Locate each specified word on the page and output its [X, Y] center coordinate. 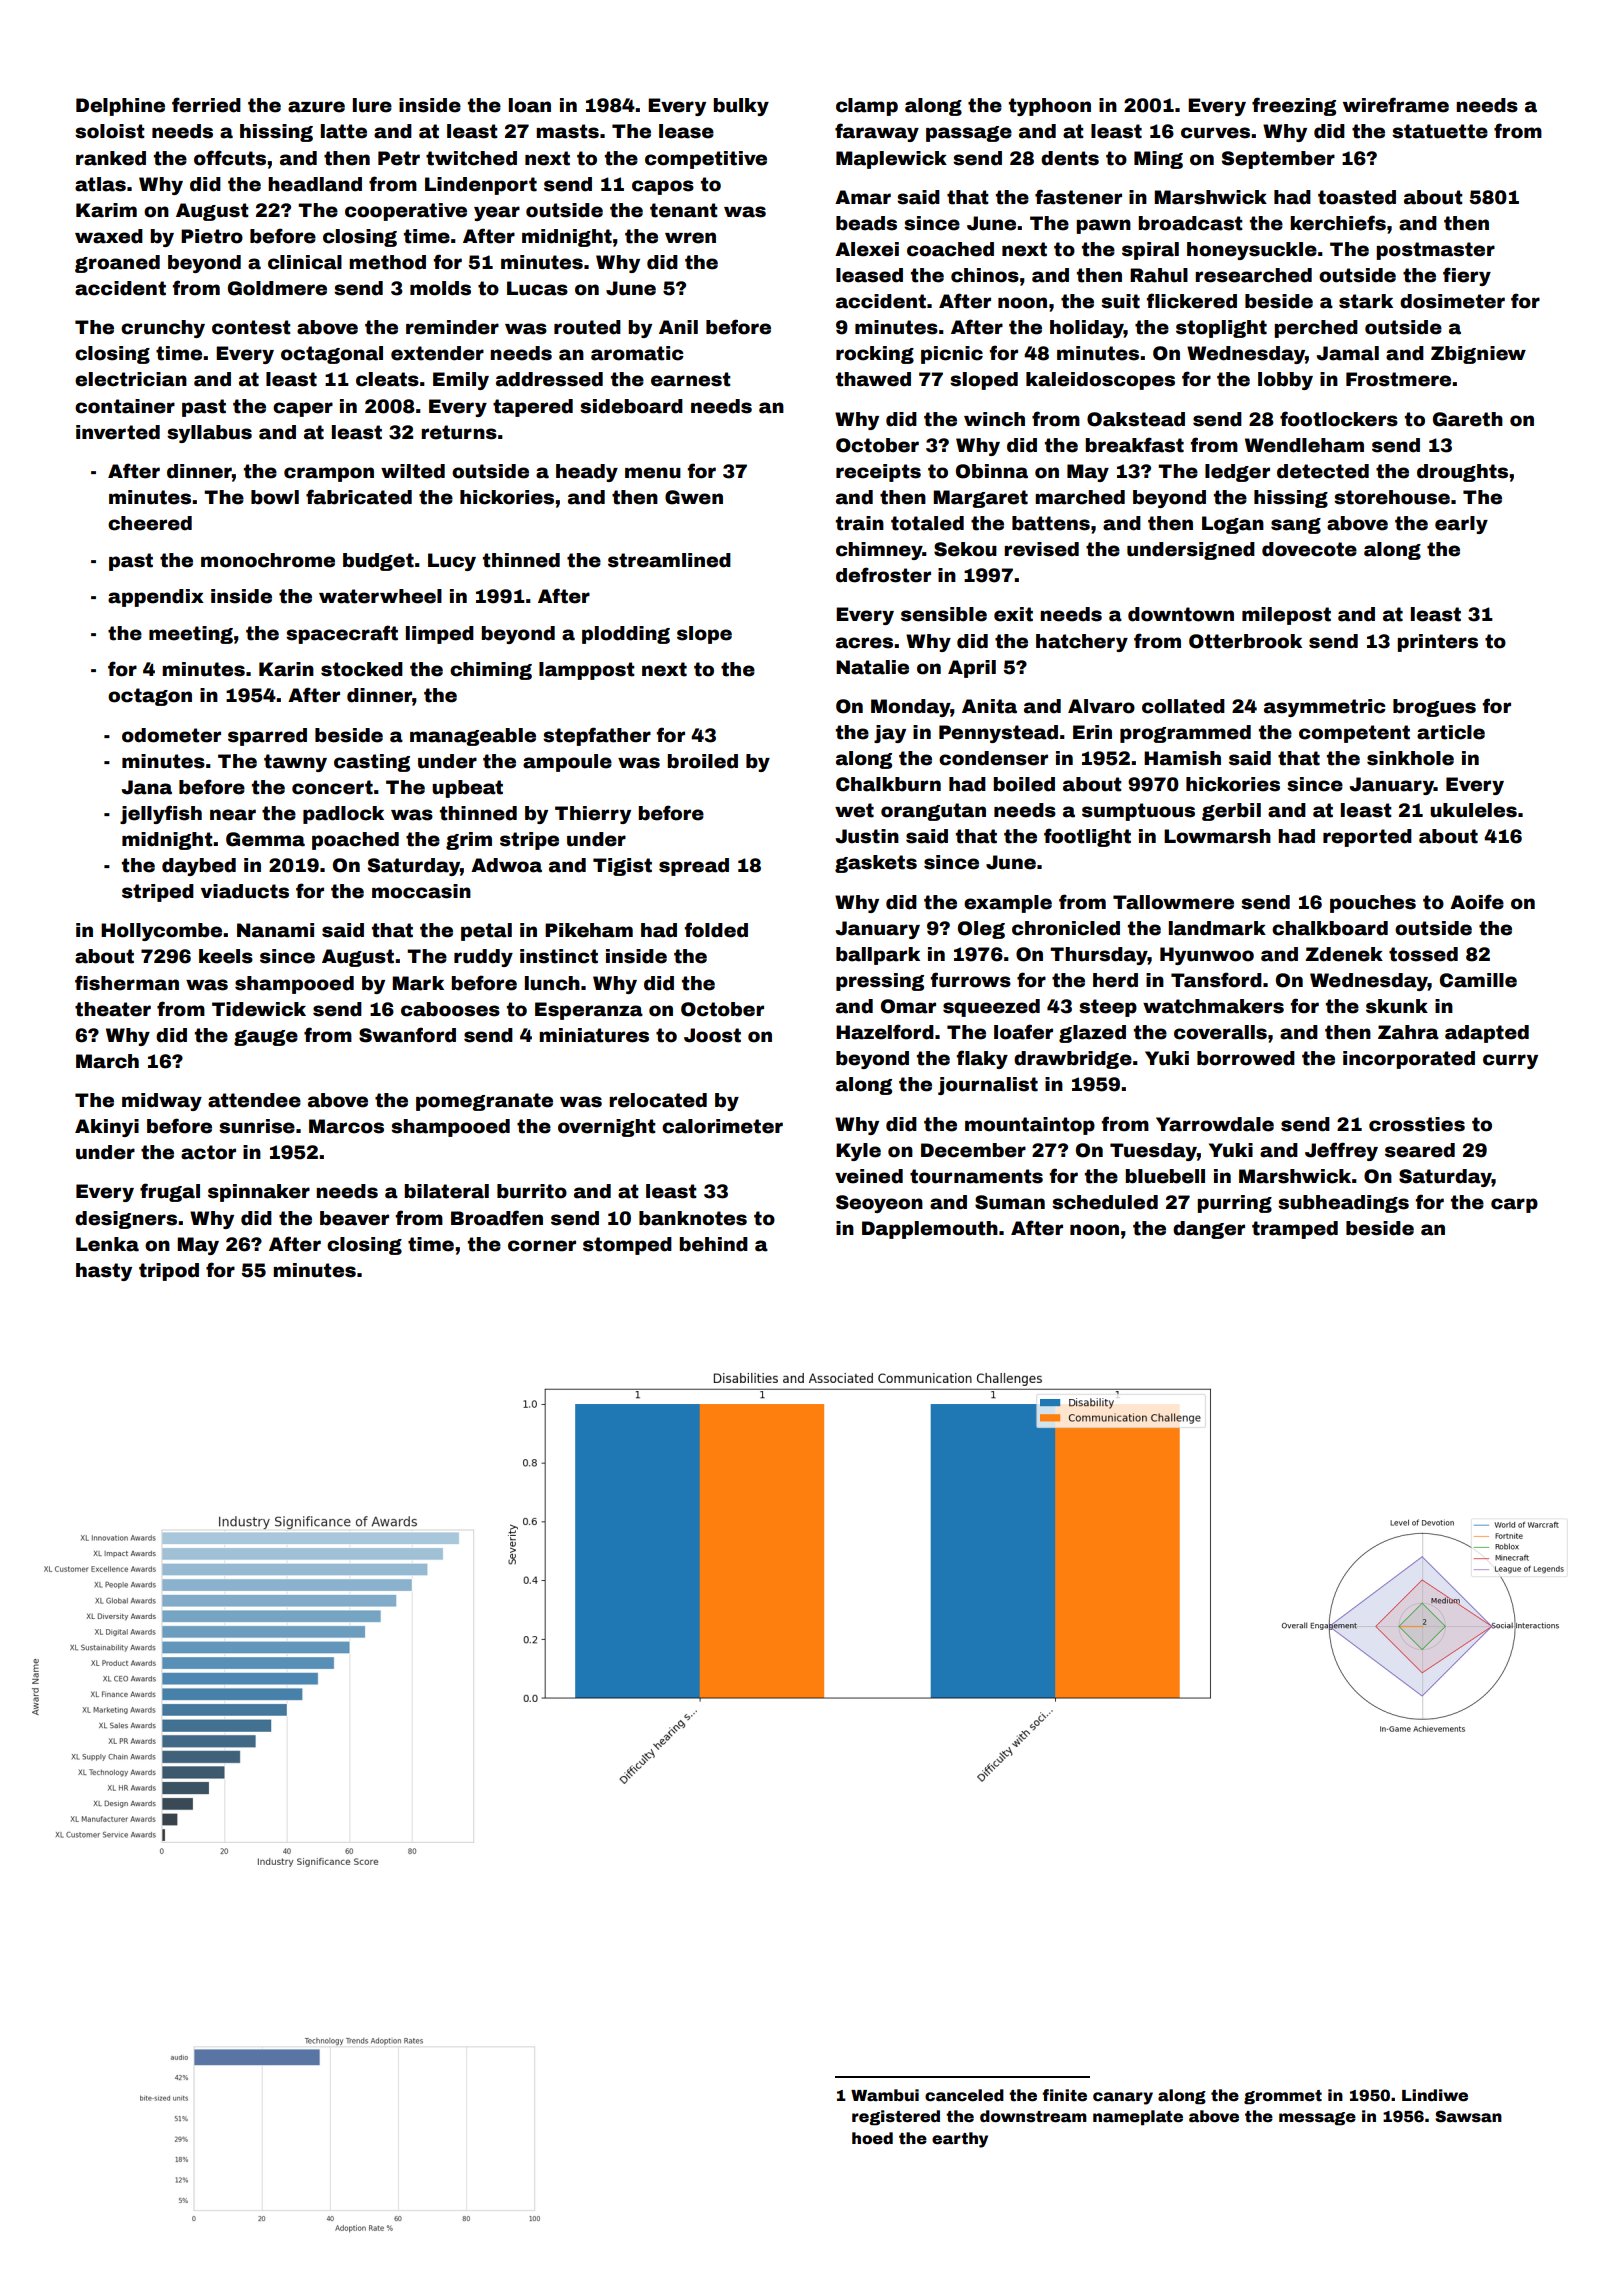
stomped [627, 1246]
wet [854, 810]
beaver [354, 1218]
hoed [872, 2138]
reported [1367, 838]
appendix [156, 598]
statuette [1440, 131]
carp [1514, 1205]
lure [372, 105]
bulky [741, 107]
